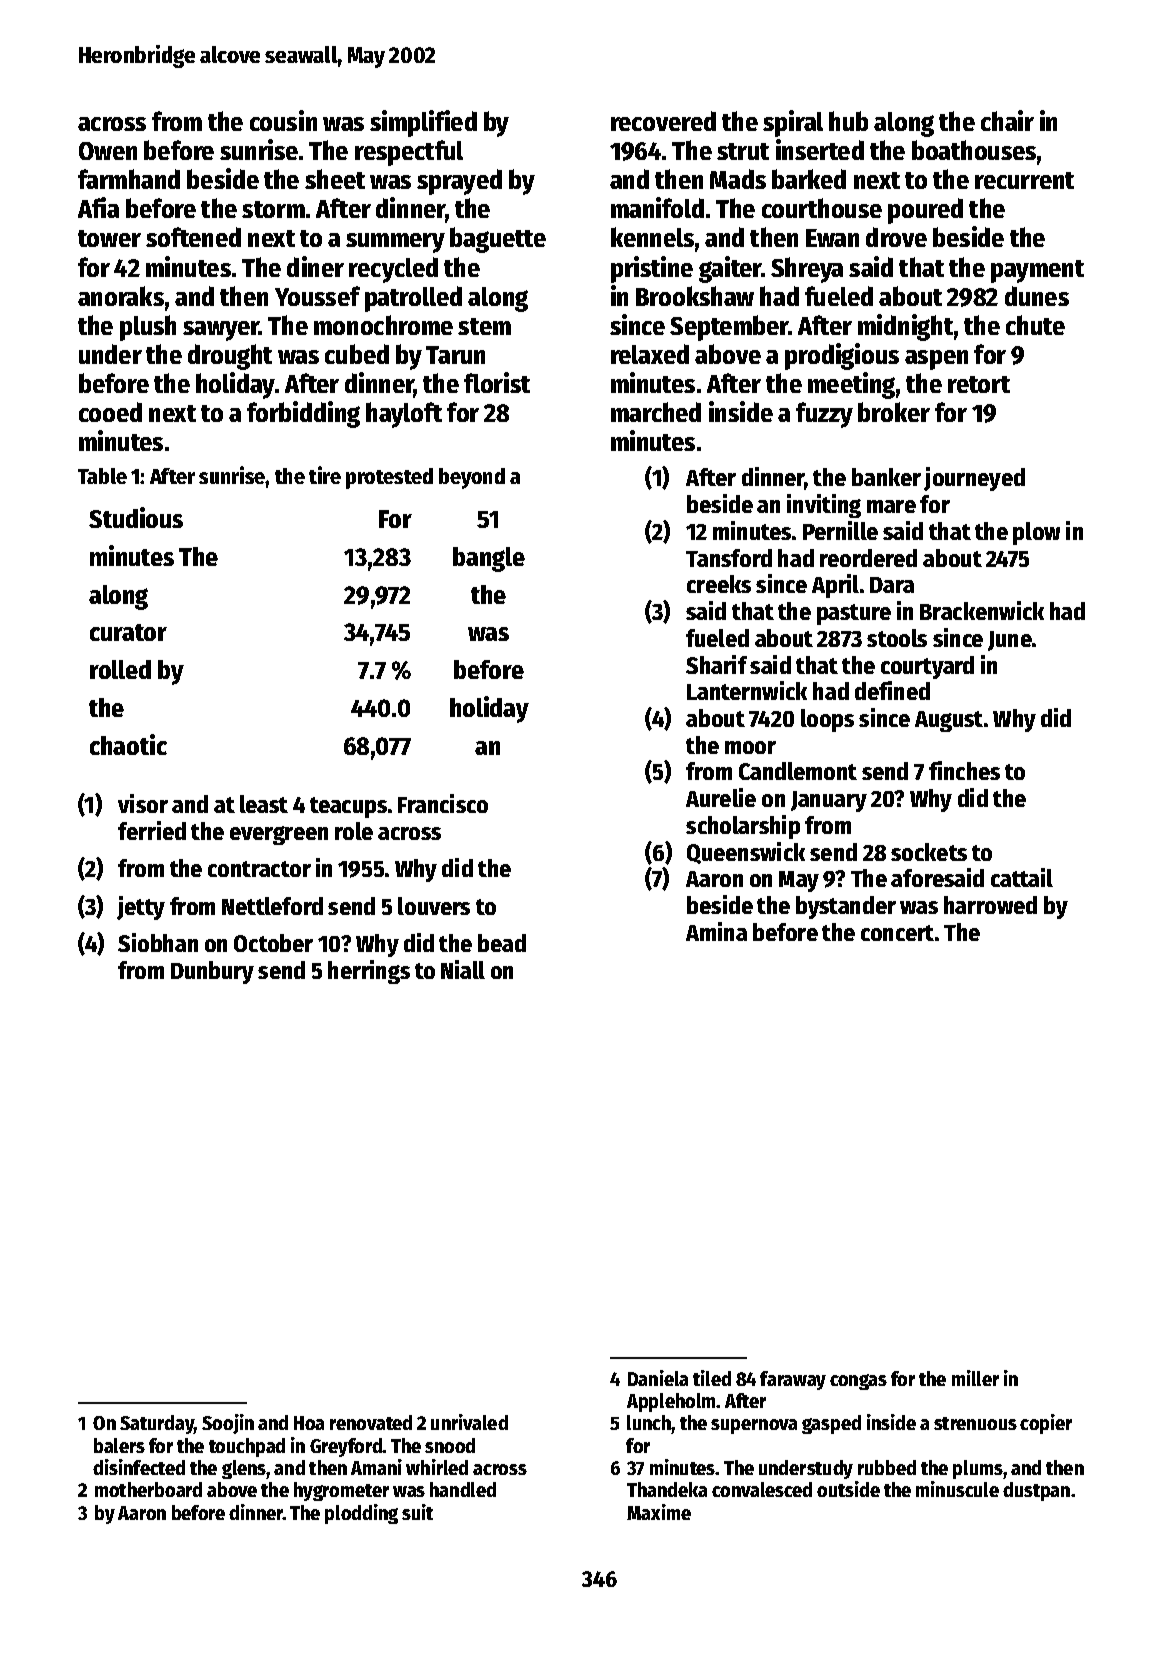 Image resolution: width=1165 pixels, height=1654 pixels. I want to click on stools, so click(897, 638).
